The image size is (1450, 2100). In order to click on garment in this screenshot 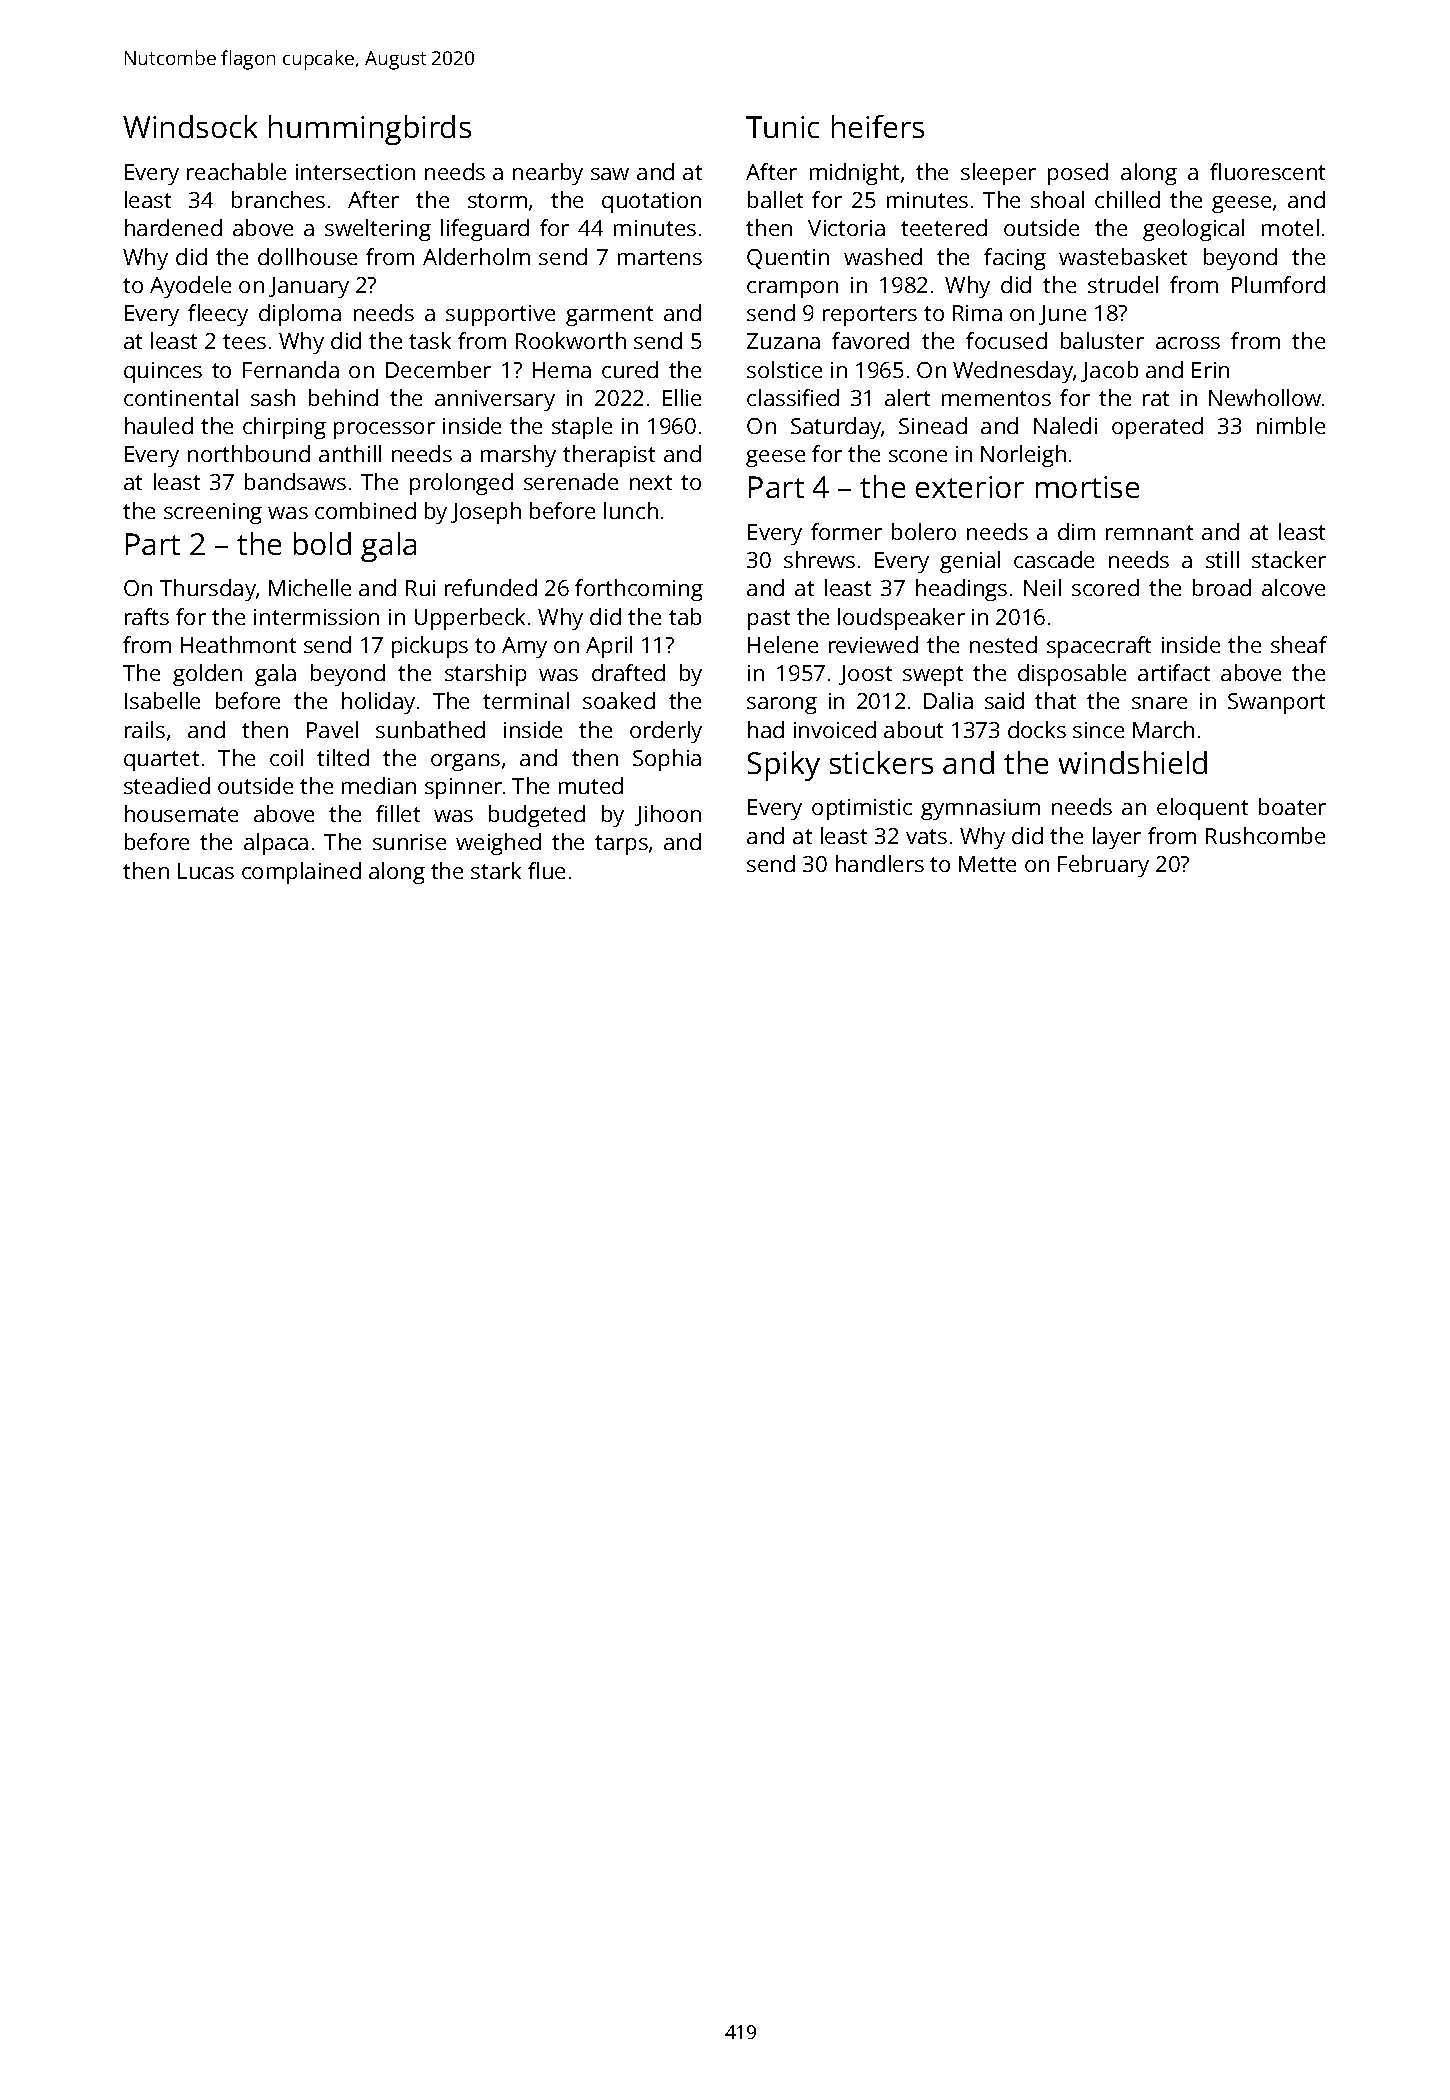, I will do `click(609, 316)`.
